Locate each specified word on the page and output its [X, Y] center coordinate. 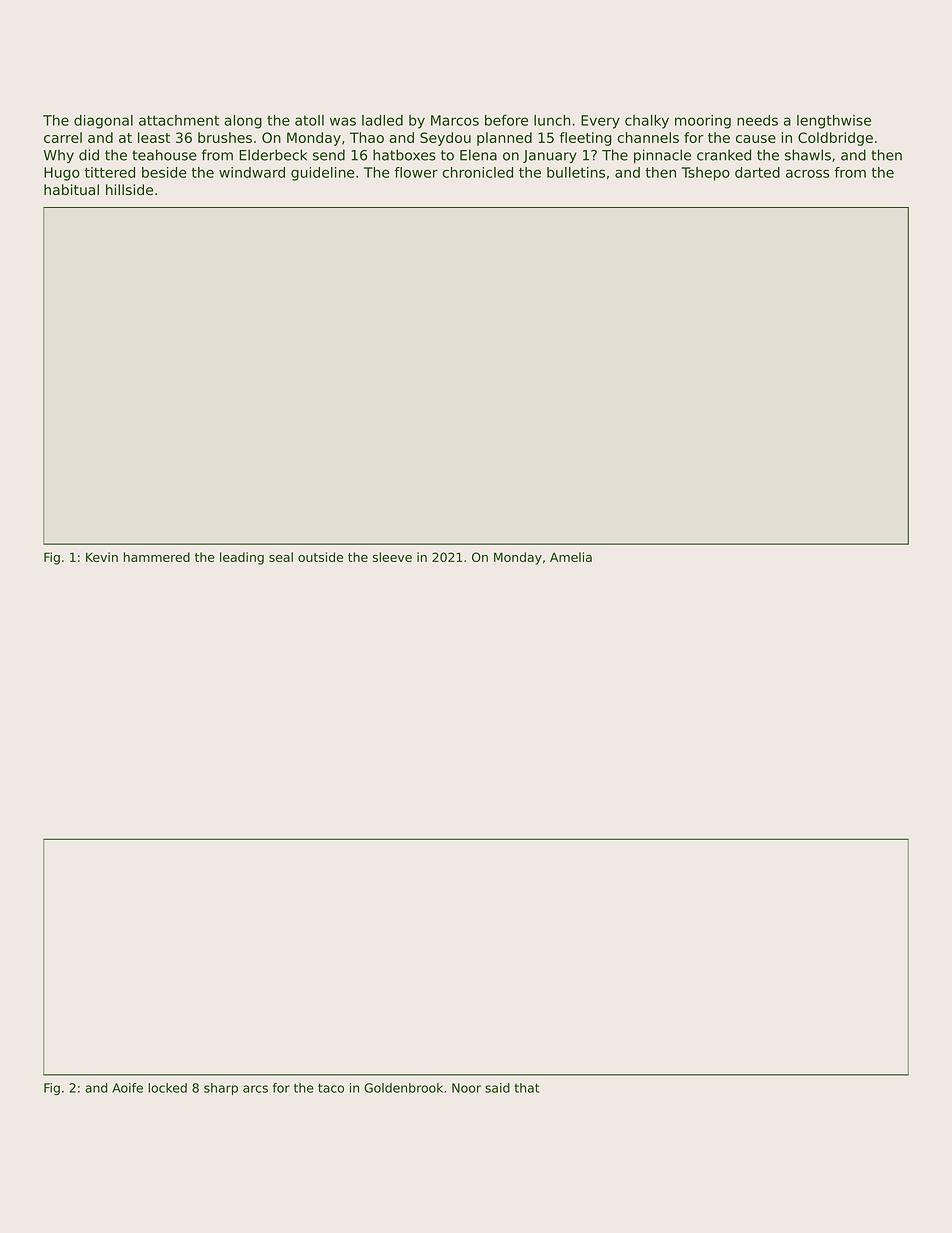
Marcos [455, 120]
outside [320, 557]
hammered [157, 557]
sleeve [392, 557]
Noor [466, 1088]
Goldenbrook [403, 1088]
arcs [255, 1089]
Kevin [102, 557]
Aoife [127, 1088]
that [527, 1088]
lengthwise [834, 122]
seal [281, 557]
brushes [225, 137]
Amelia [571, 557]
